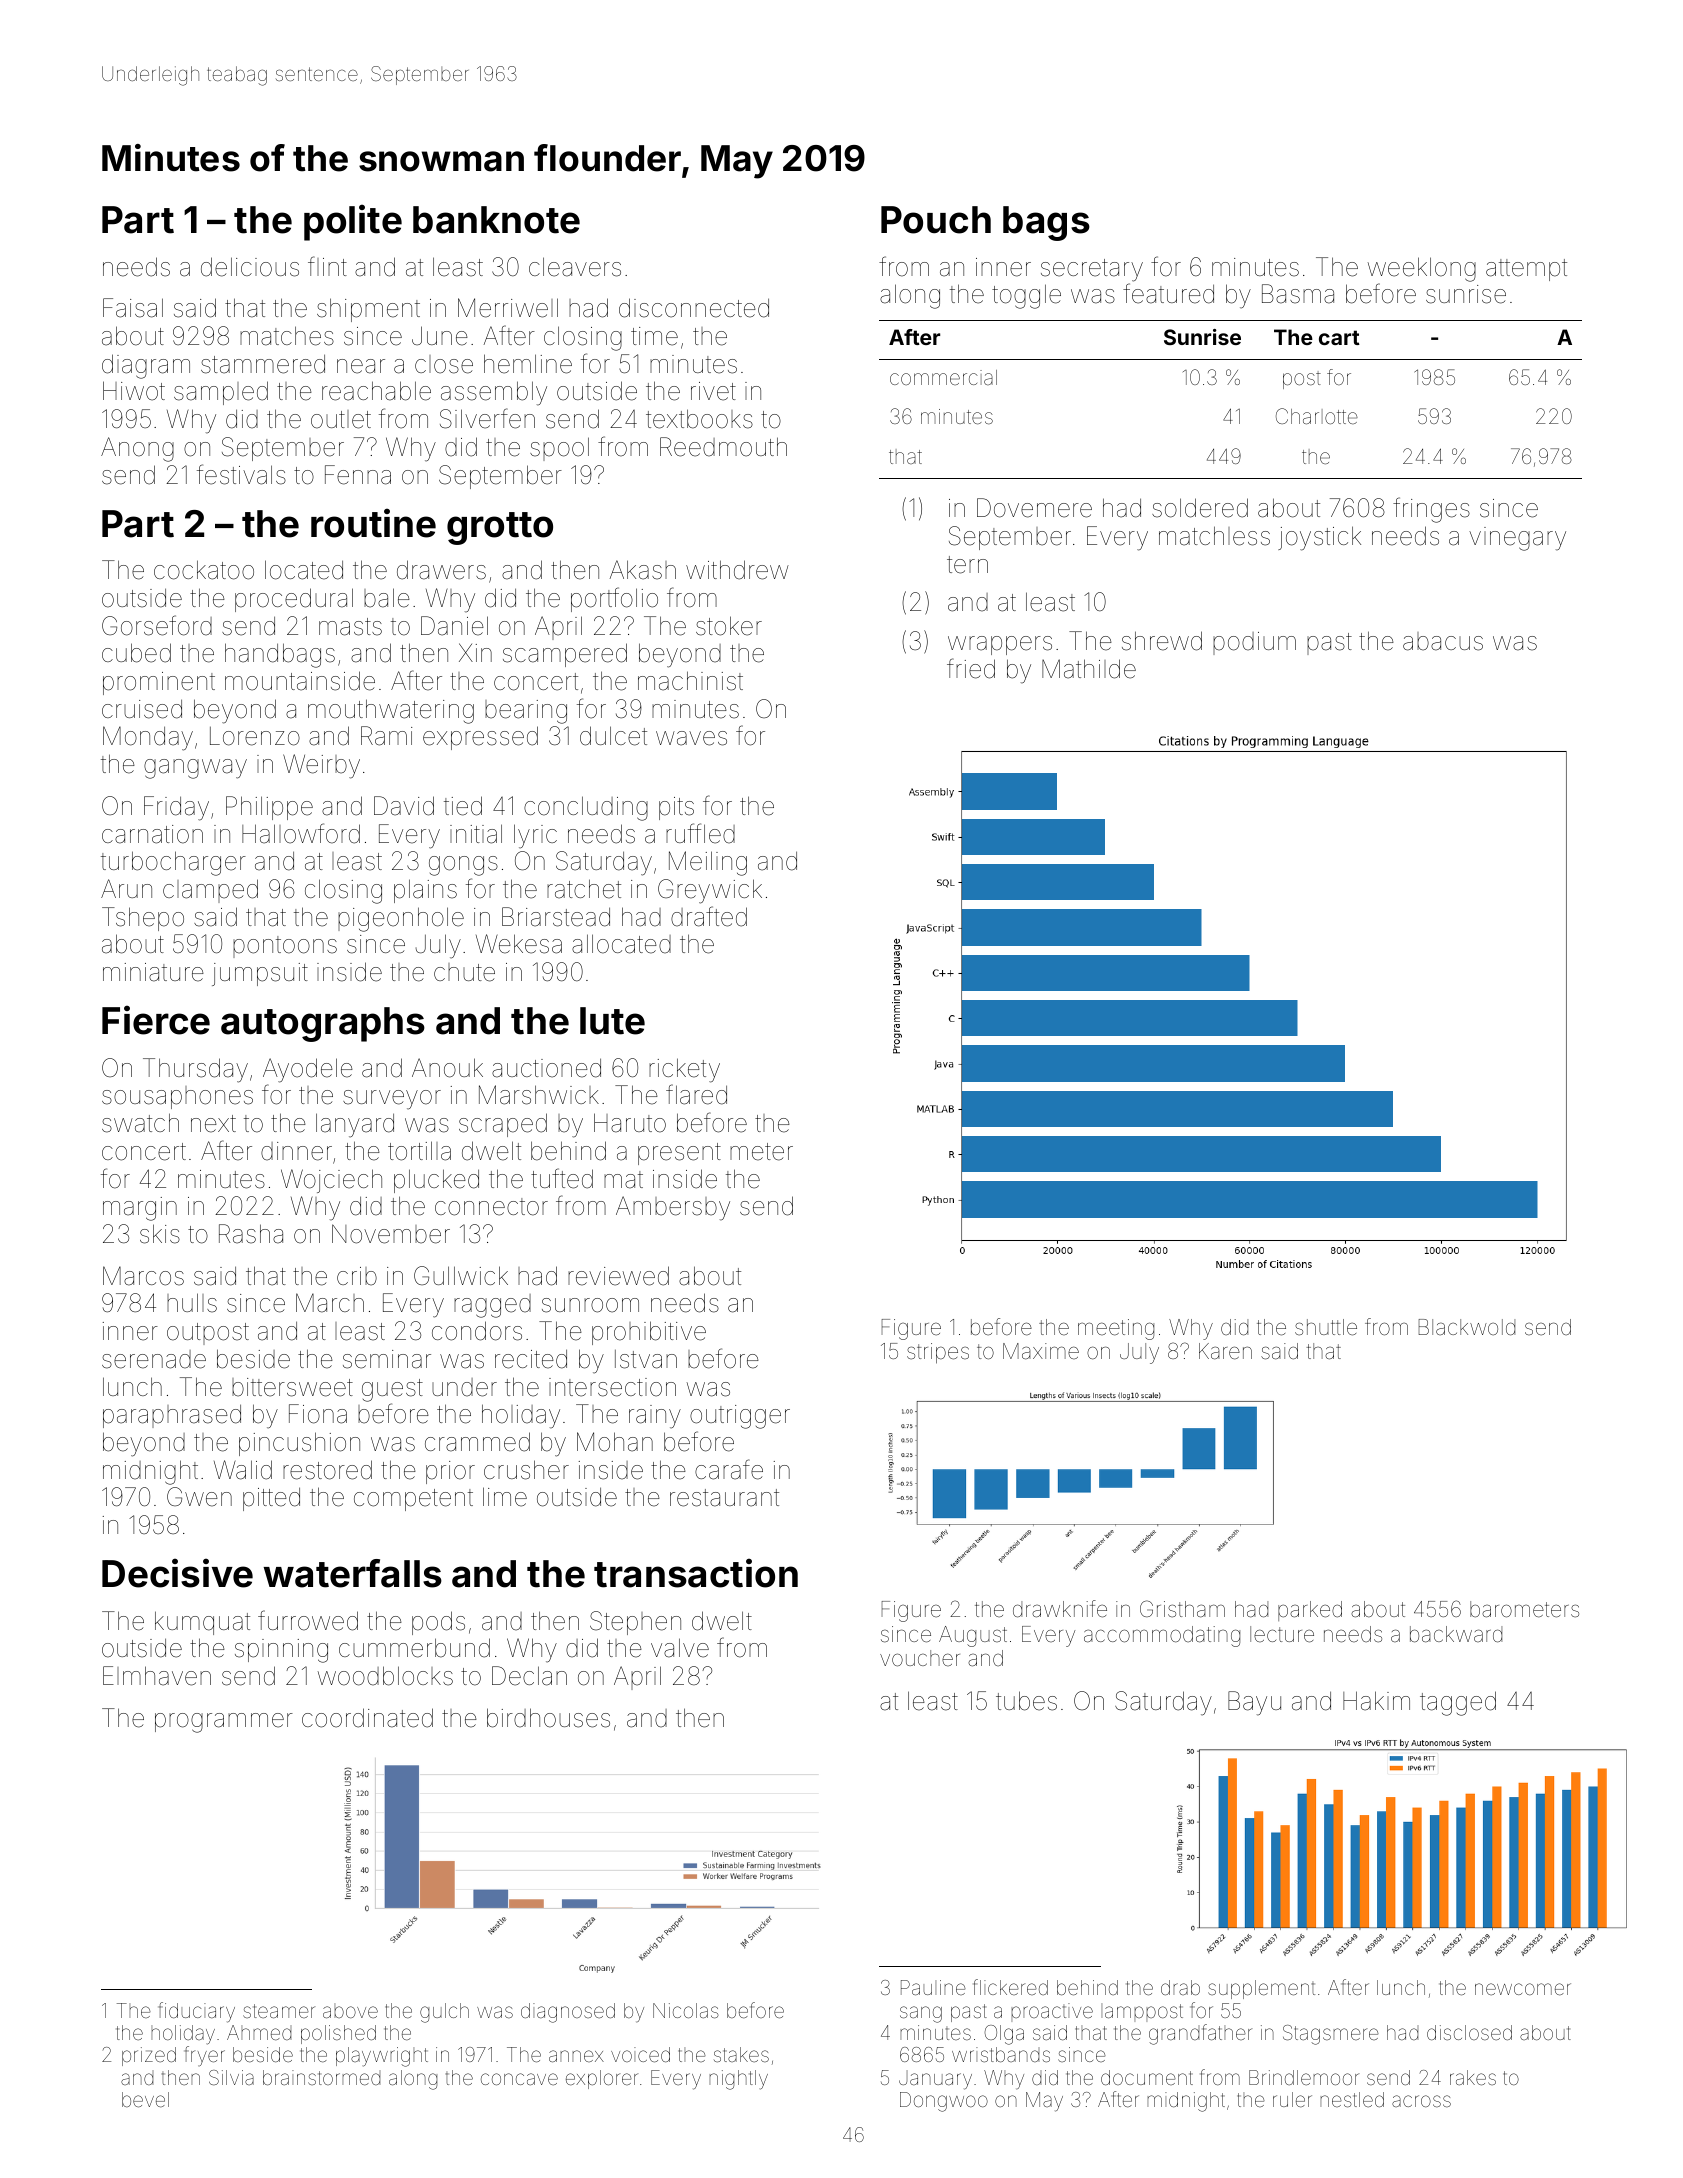 Image resolution: width=1683 pixels, height=2178 pixels. What do you see at coordinates (1526, 270) in the page?
I see `attempt` at bounding box center [1526, 270].
